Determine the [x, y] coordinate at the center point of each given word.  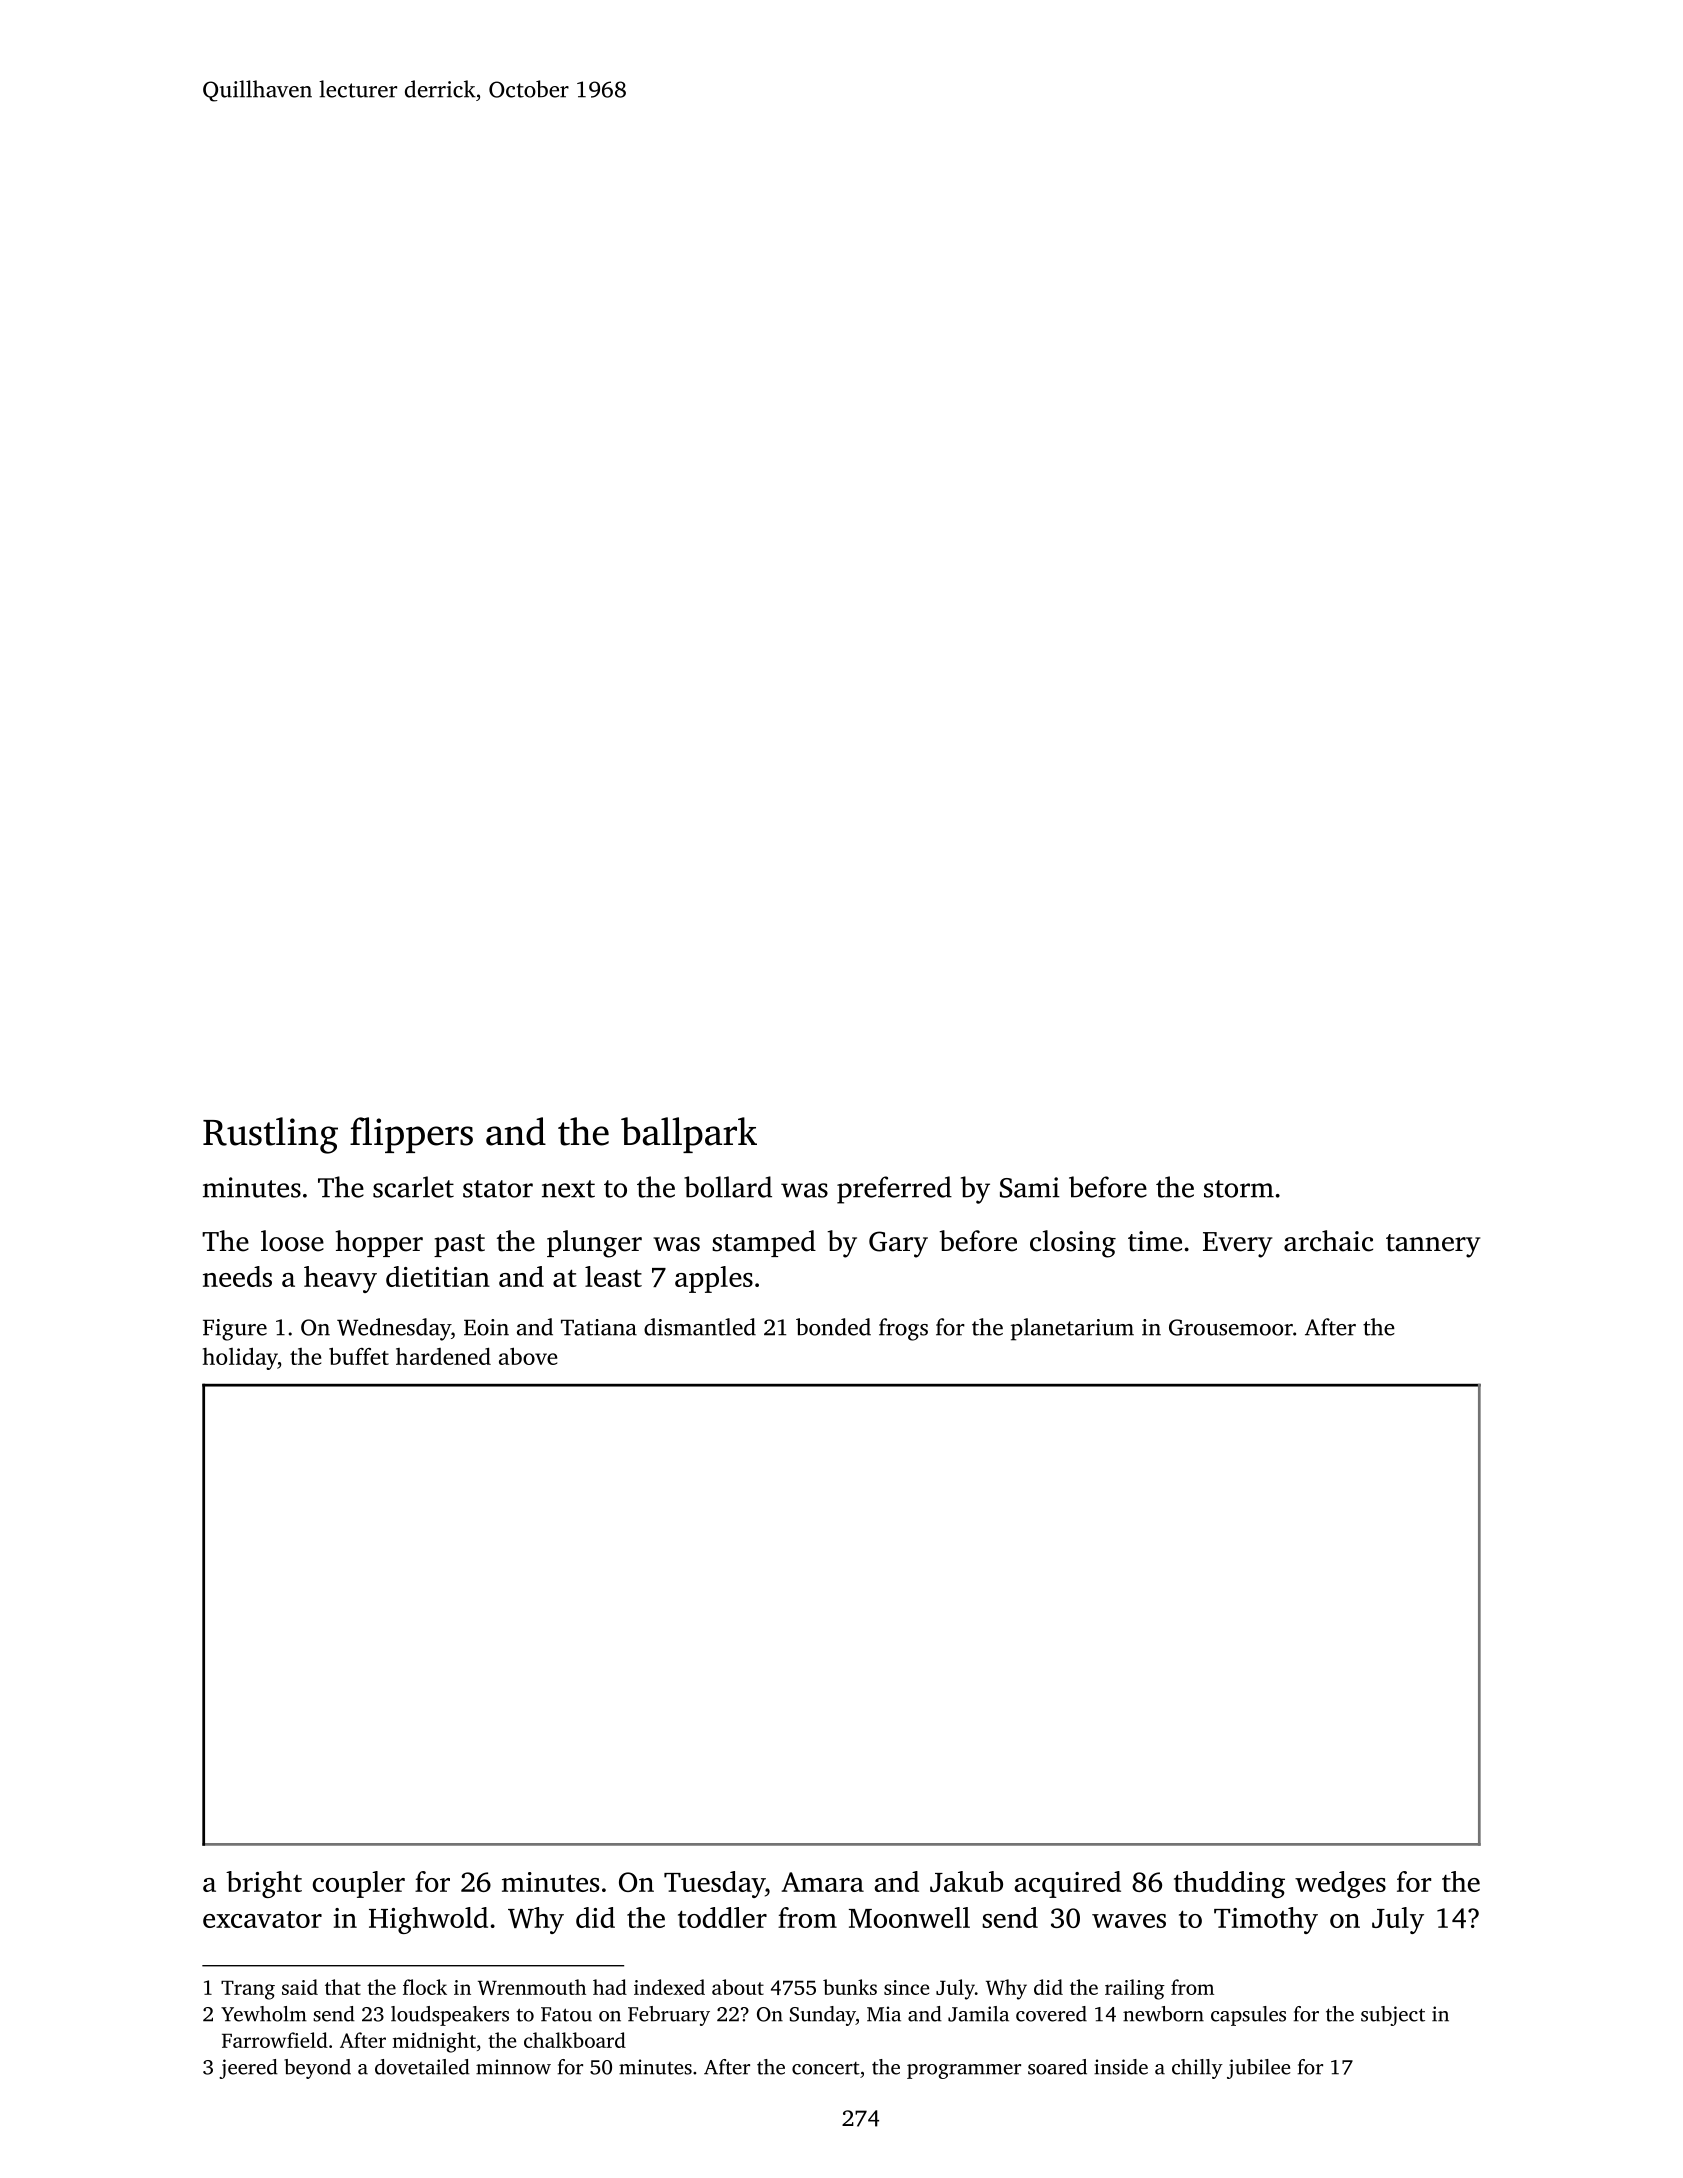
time [1155, 1241]
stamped [764, 1243]
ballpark [689, 1135]
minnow [513, 2067]
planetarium [1072, 1329]
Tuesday [714, 1884]
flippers [411, 1135]
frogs [903, 1329]
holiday [240, 1358]
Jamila [978, 2014]
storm [1239, 1189]
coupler [359, 1884]
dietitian [438, 1276]
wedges [1340, 1884]
